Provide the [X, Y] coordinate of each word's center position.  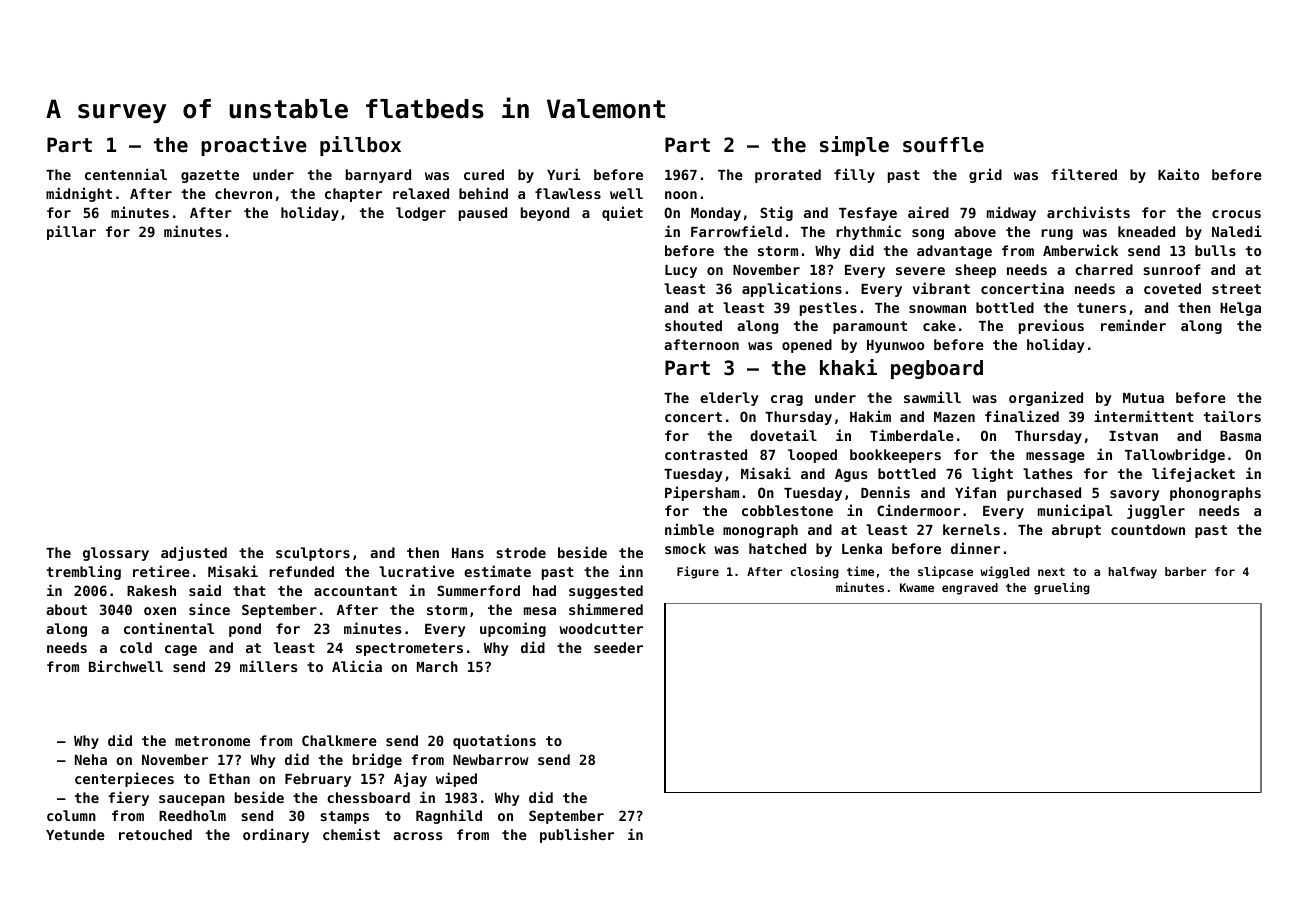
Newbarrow [490, 759]
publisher [577, 835]
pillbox [360, 146]
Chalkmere [339, 740]
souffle [943, 145]
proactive [254, 146]
